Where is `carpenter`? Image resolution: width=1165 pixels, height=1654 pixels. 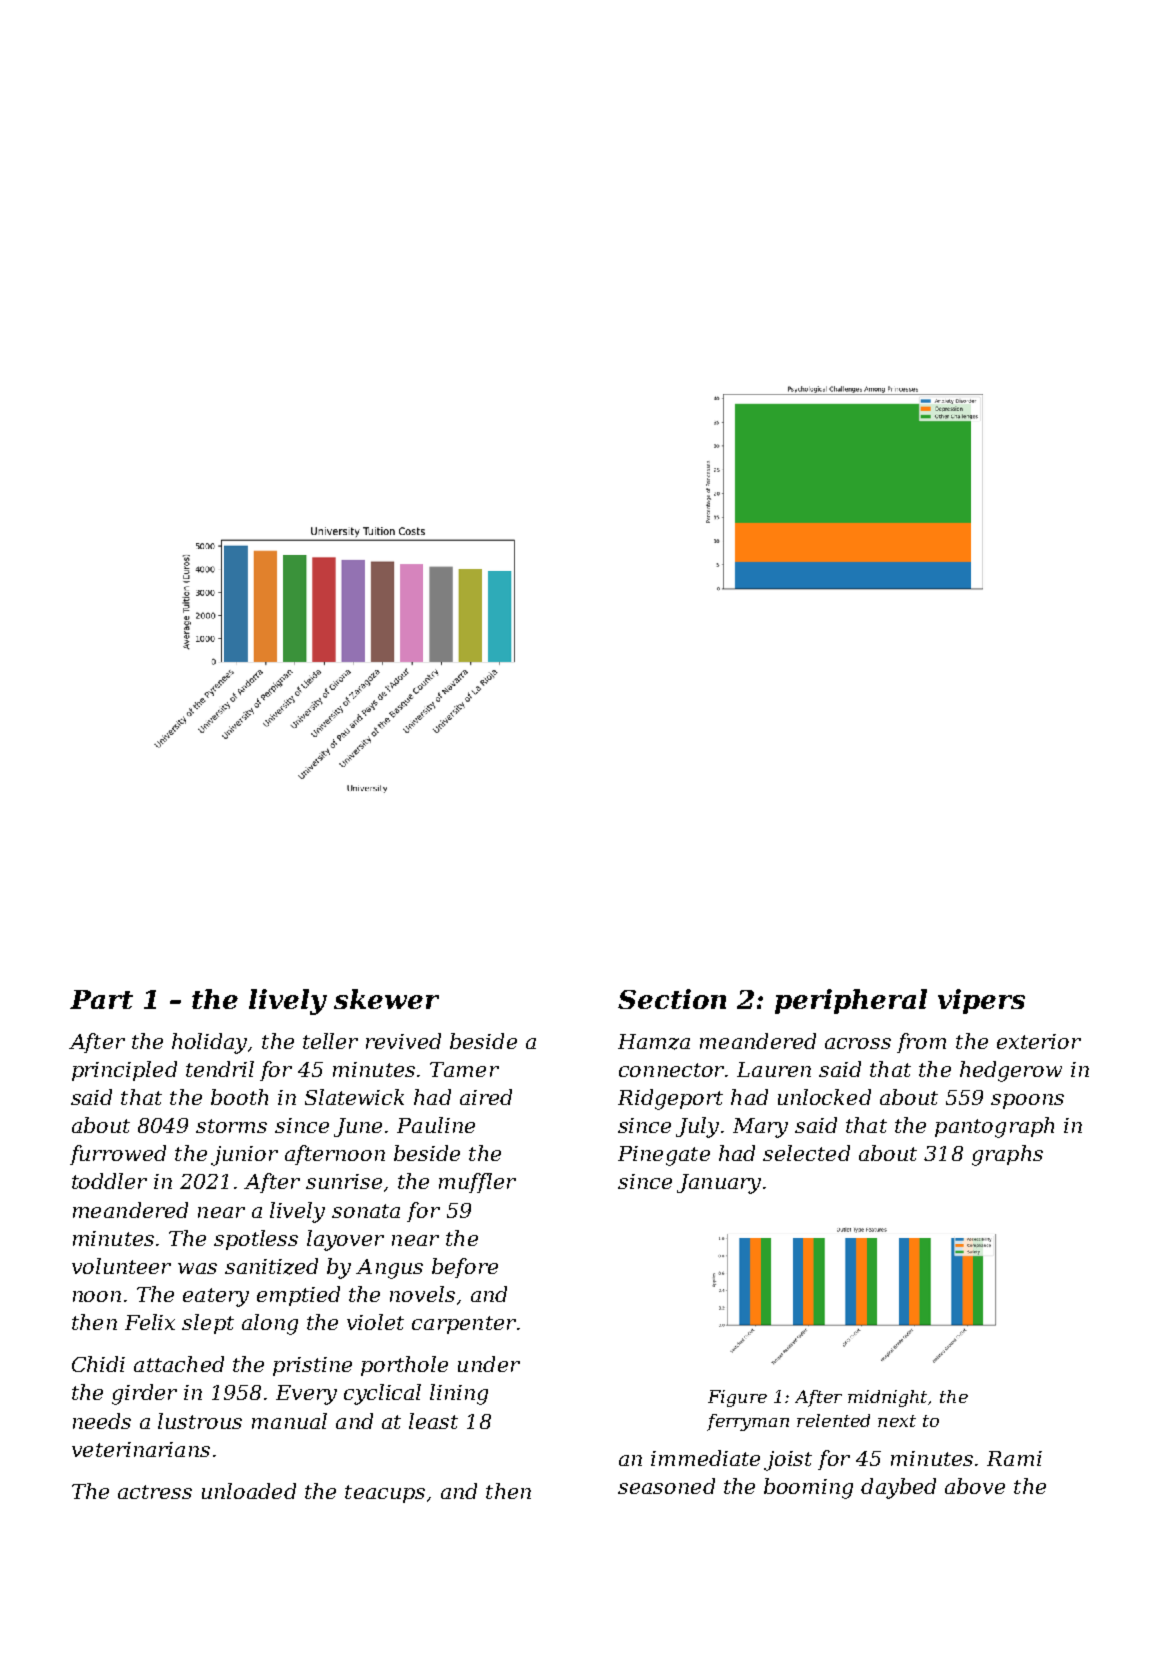 carpenter is located at coordinates (464, 1325).
